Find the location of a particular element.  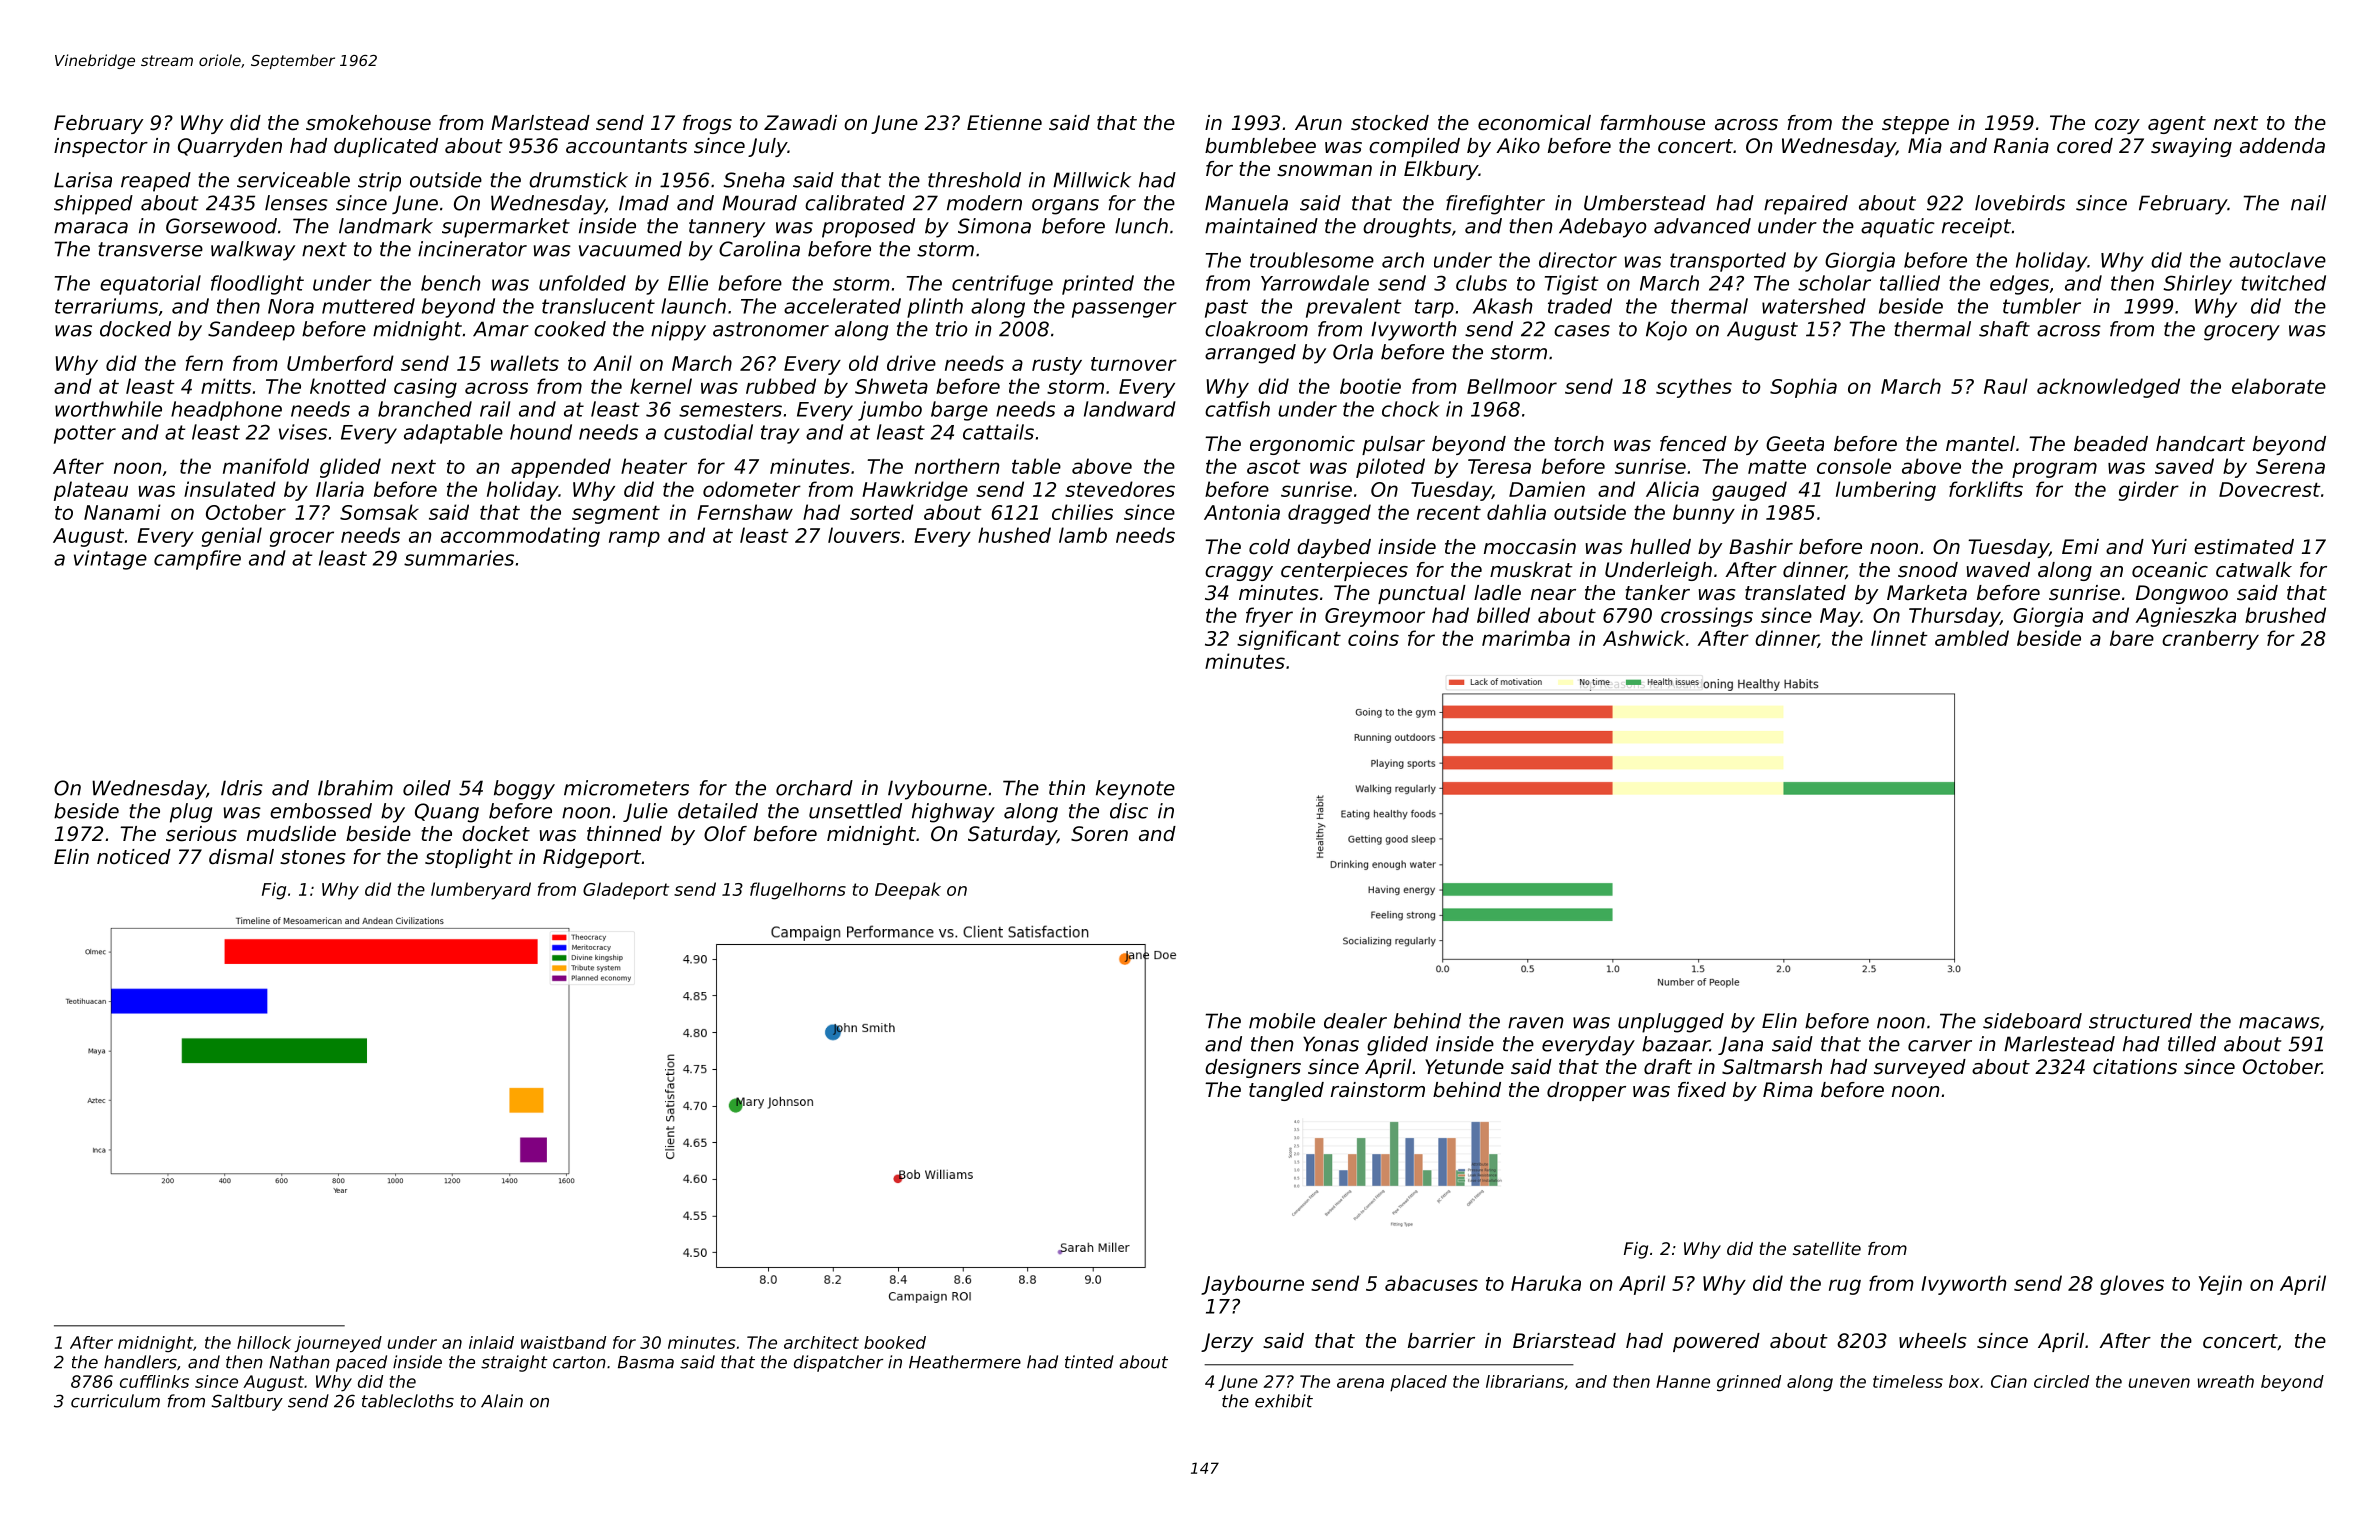

mobile is located at coordinates (1282, 1021).
